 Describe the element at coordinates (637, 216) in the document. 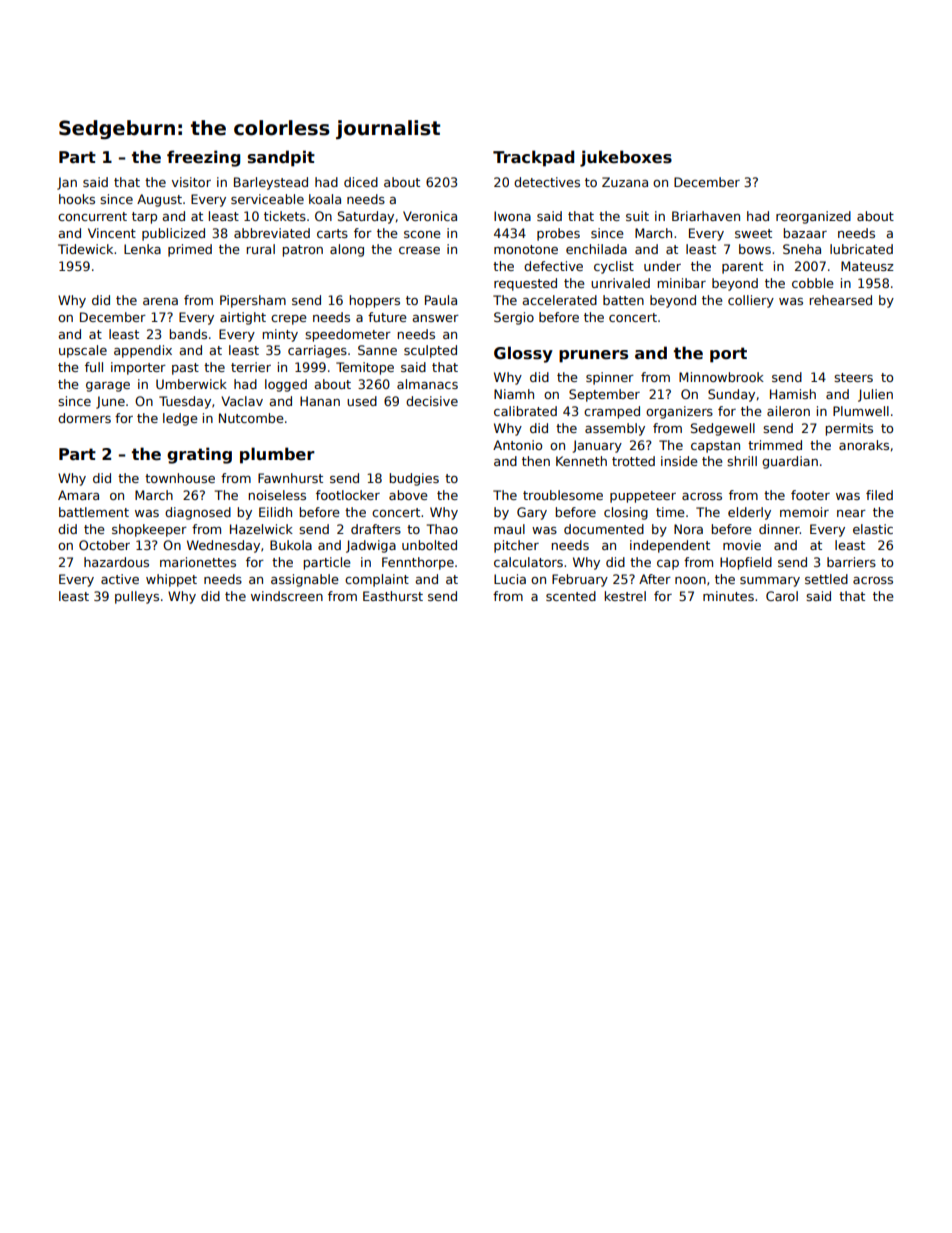

I see `suit` at that location.
